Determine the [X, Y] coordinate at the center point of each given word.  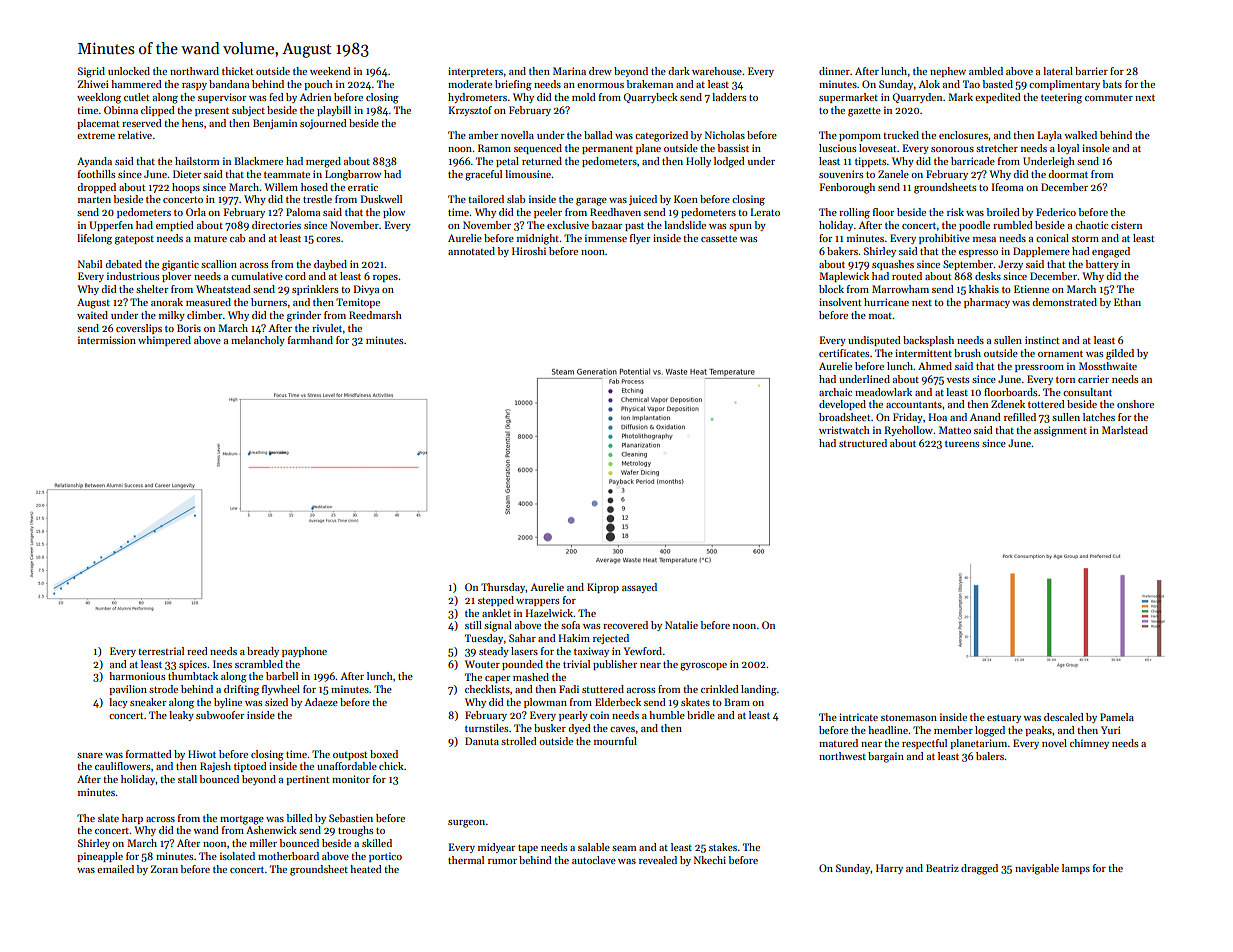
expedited [998, 98]
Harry [889, 869]
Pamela [1117, 717]
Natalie [681, 625]
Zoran [164, 869]
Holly [698, 162]
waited [92, 315]
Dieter [187, 174]
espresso [978, 253]
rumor [502, 861]
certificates [844, 353]
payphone [304, 652]
